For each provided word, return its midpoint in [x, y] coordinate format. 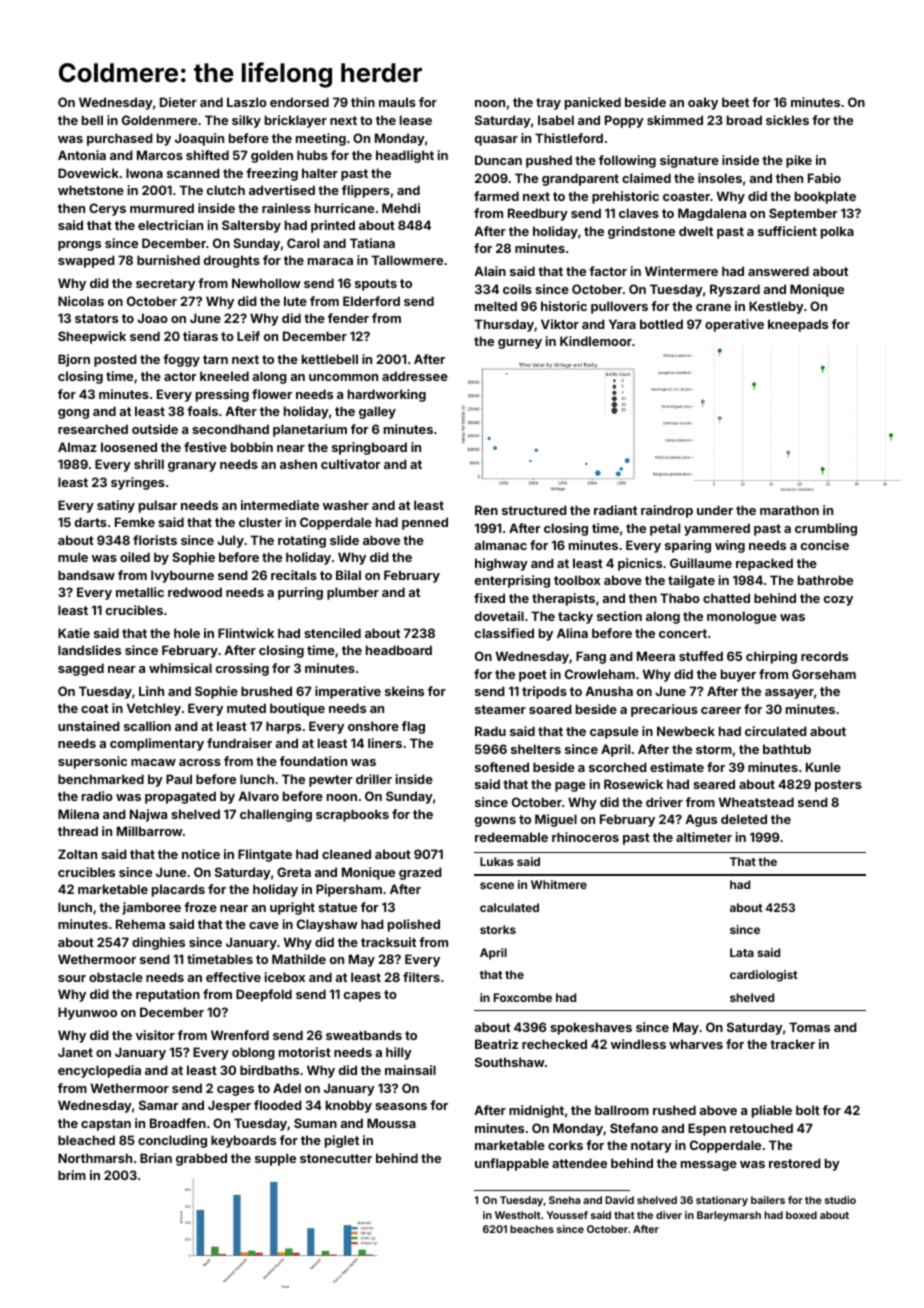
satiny [116, 506]
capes [362, 997]
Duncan [498, 160]
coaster [686, 196]
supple [275, 1159]
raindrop [667, 511]
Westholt [518, 1215]
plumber [353, 593]
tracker [792, 1044]
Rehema [140, 924]
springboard [369, 448]
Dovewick [88, 173]
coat [95, 708]
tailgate [691, 581]
